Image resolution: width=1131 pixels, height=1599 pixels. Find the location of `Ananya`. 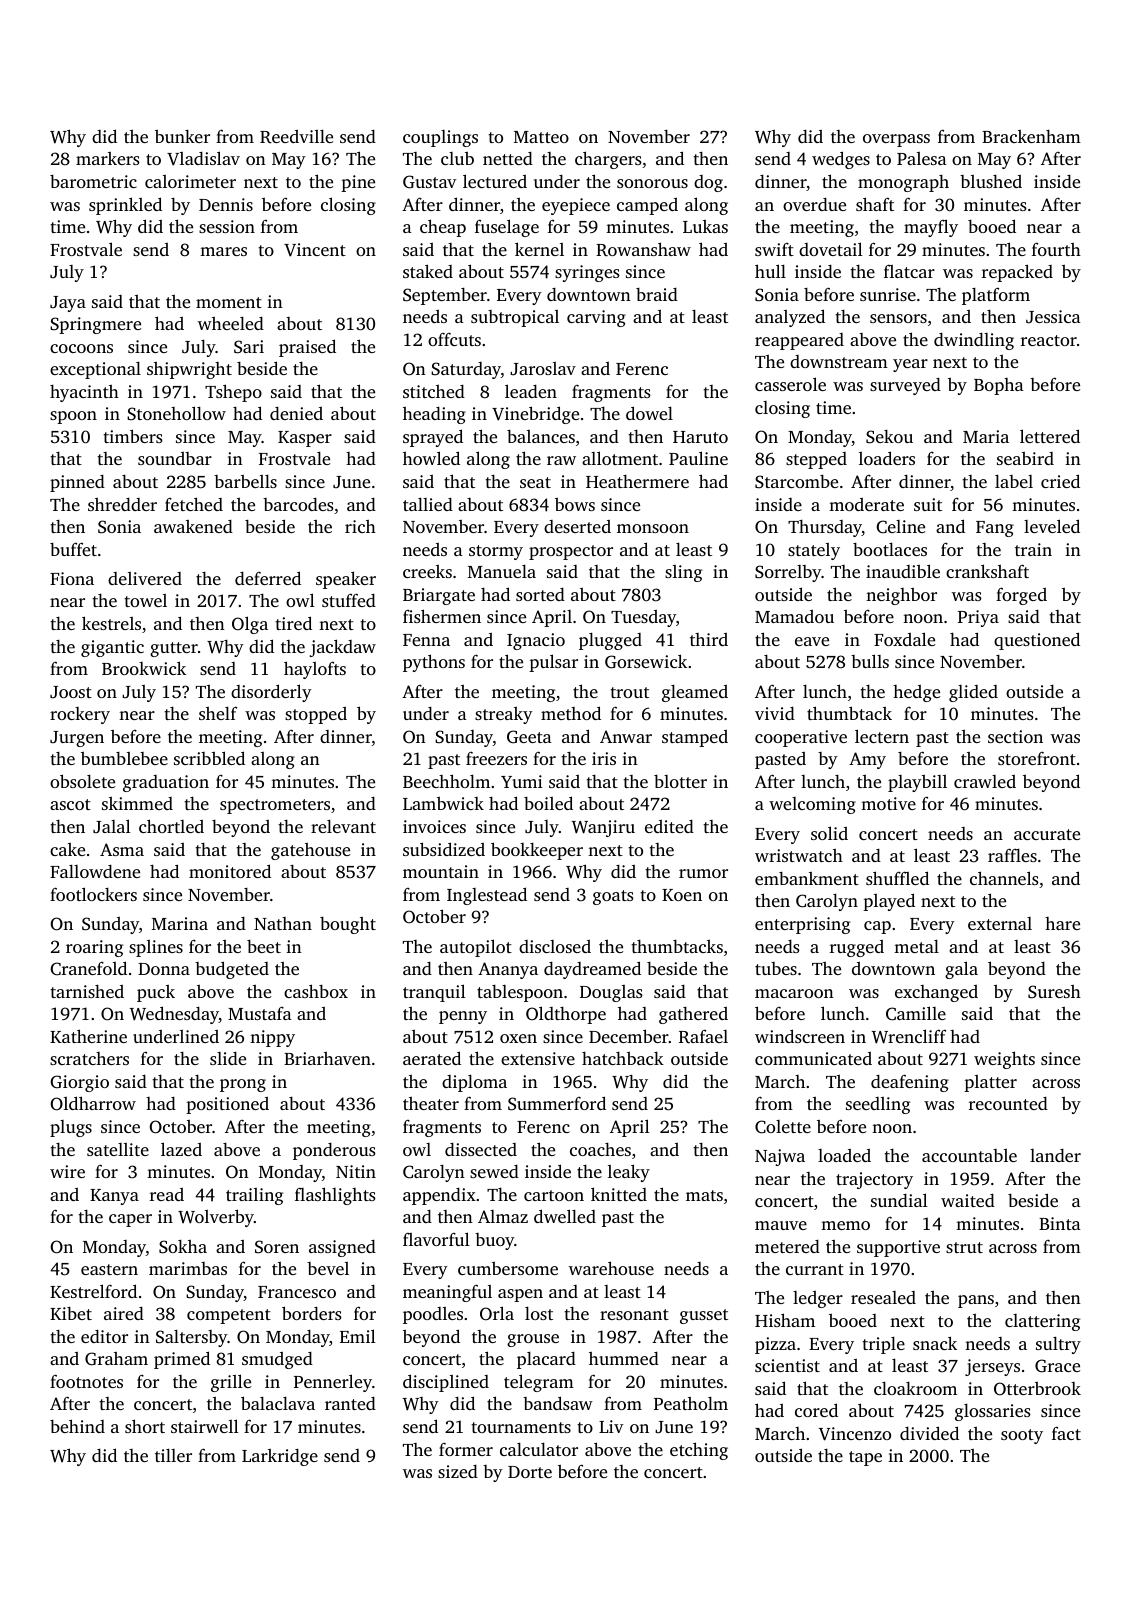

Ananya is located at coordinates (508, 970).
